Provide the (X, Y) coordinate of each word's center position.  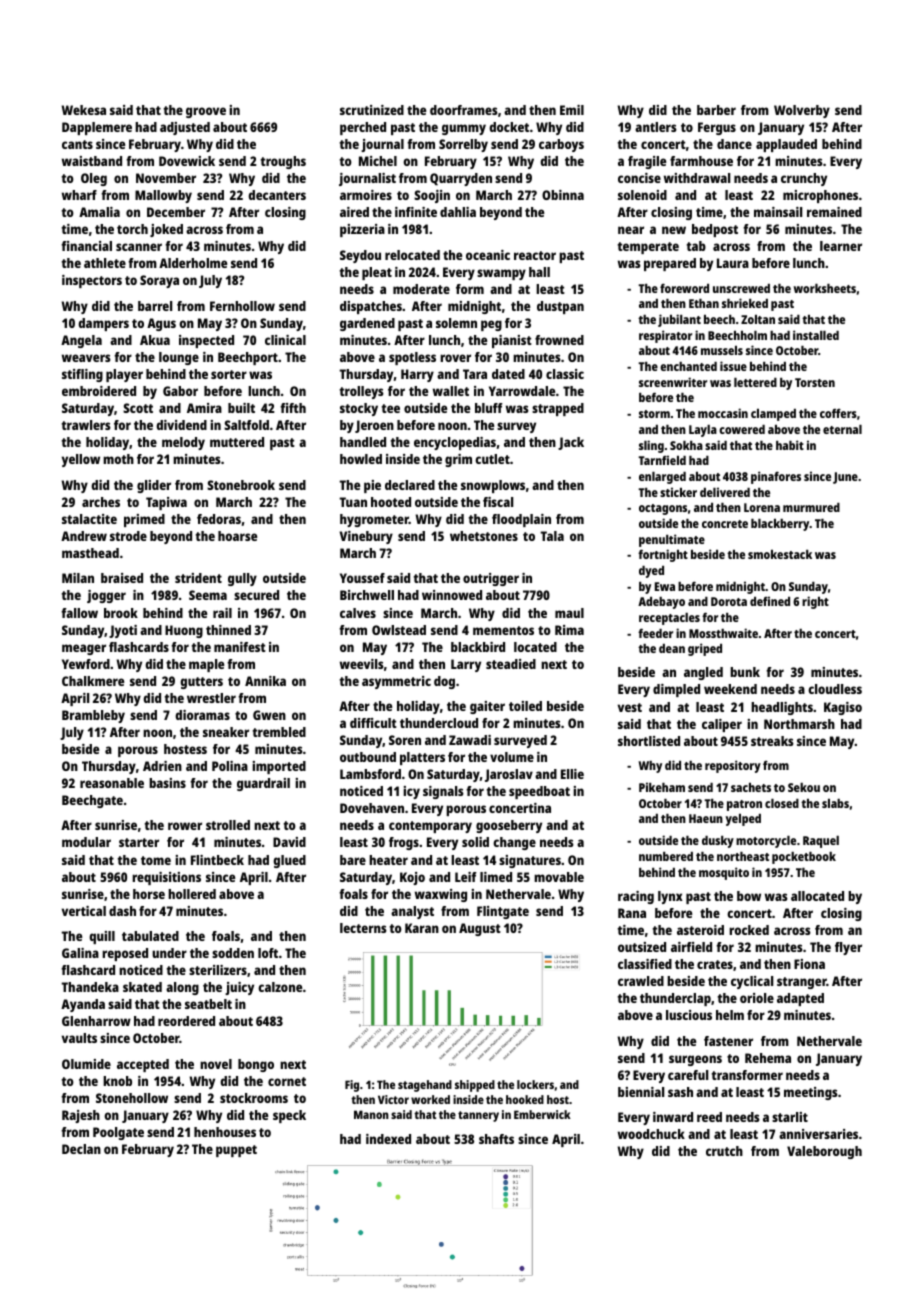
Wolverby (802, 111)
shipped (475, 1086)
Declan (81, 1149)
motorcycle (766, 842)
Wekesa (84, 110)
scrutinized (372, 110)
